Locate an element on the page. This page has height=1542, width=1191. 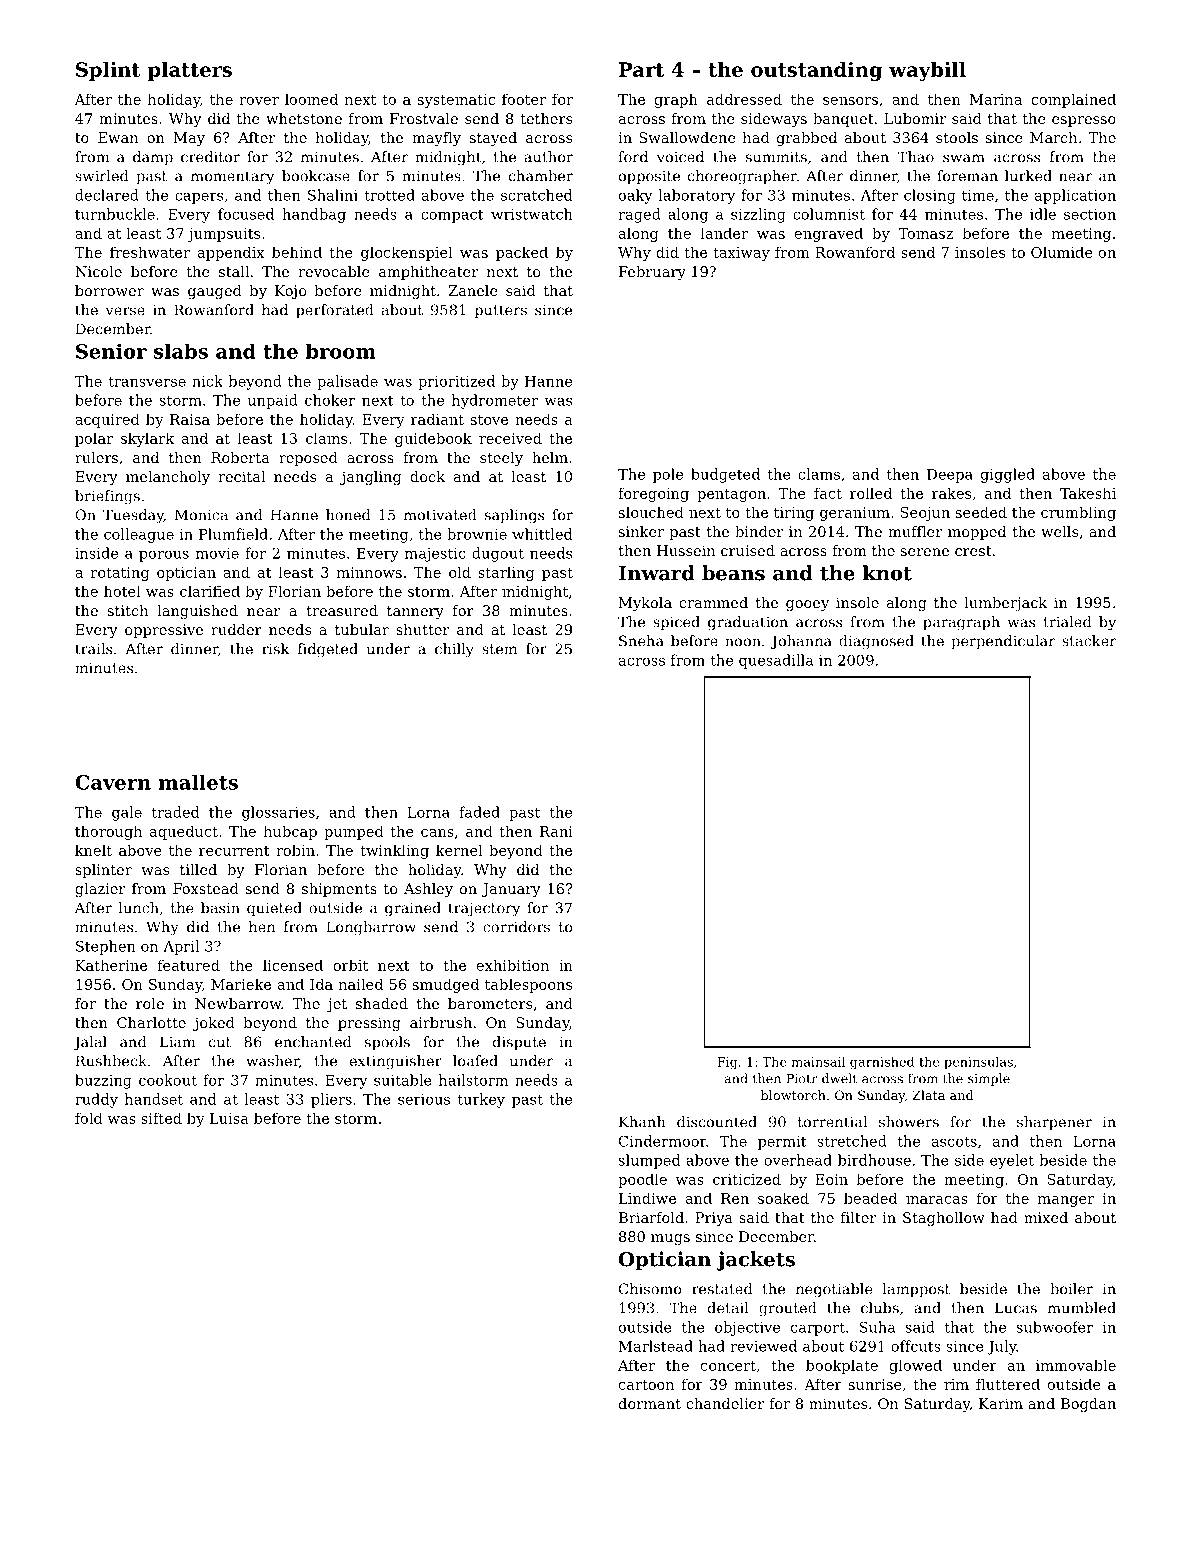
tablespoons is located at coordinates (528, 985).
